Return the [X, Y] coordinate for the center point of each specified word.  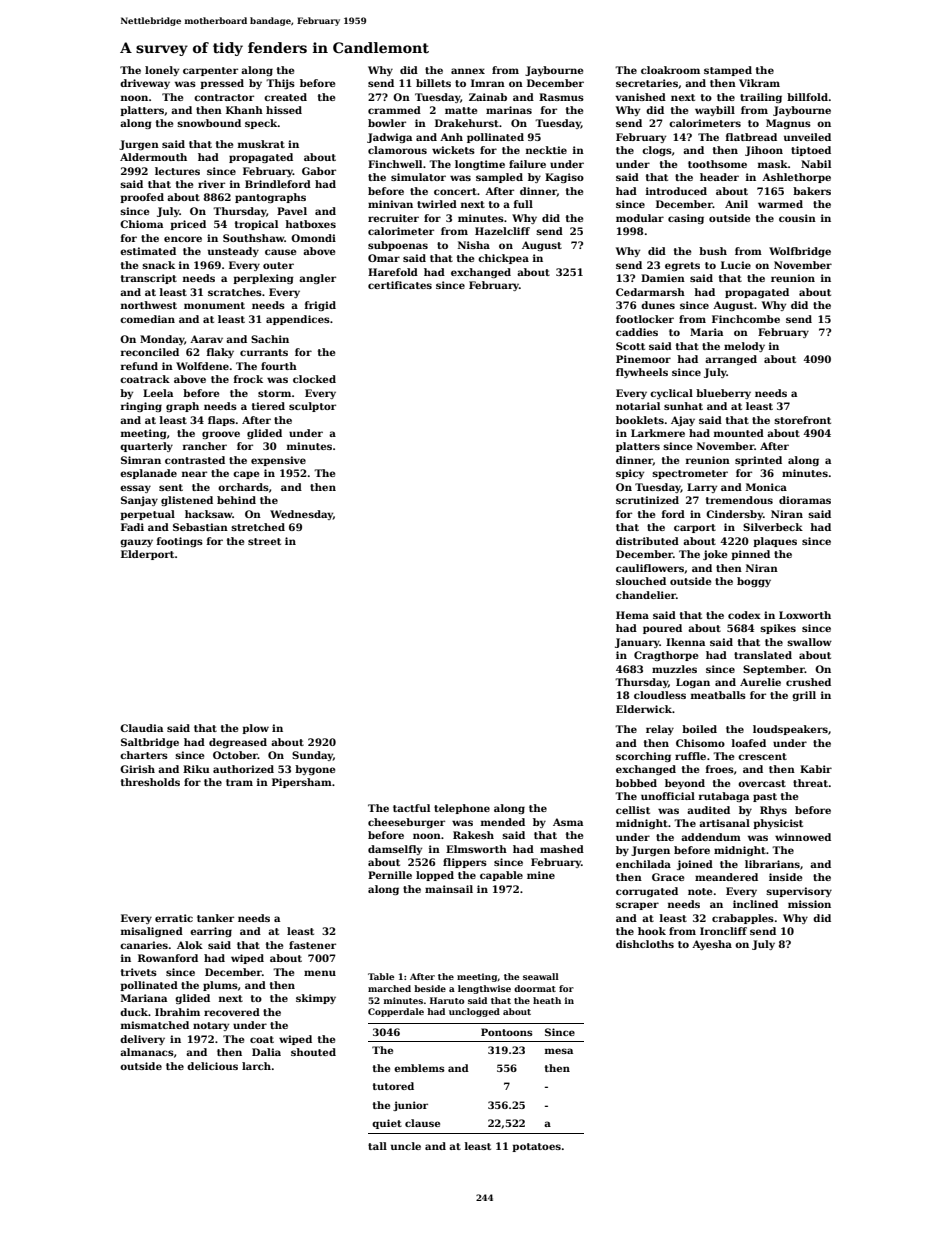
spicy [630, 474]
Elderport [147, 555]
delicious [212, 1066]
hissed [284, 110]
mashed [562, 849]
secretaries [647, 83]
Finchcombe [746, 319]
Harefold [393, 272]
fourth [279, 366]
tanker [215, 918]
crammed [394, 110]
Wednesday [301, 515]
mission [809, 904]
